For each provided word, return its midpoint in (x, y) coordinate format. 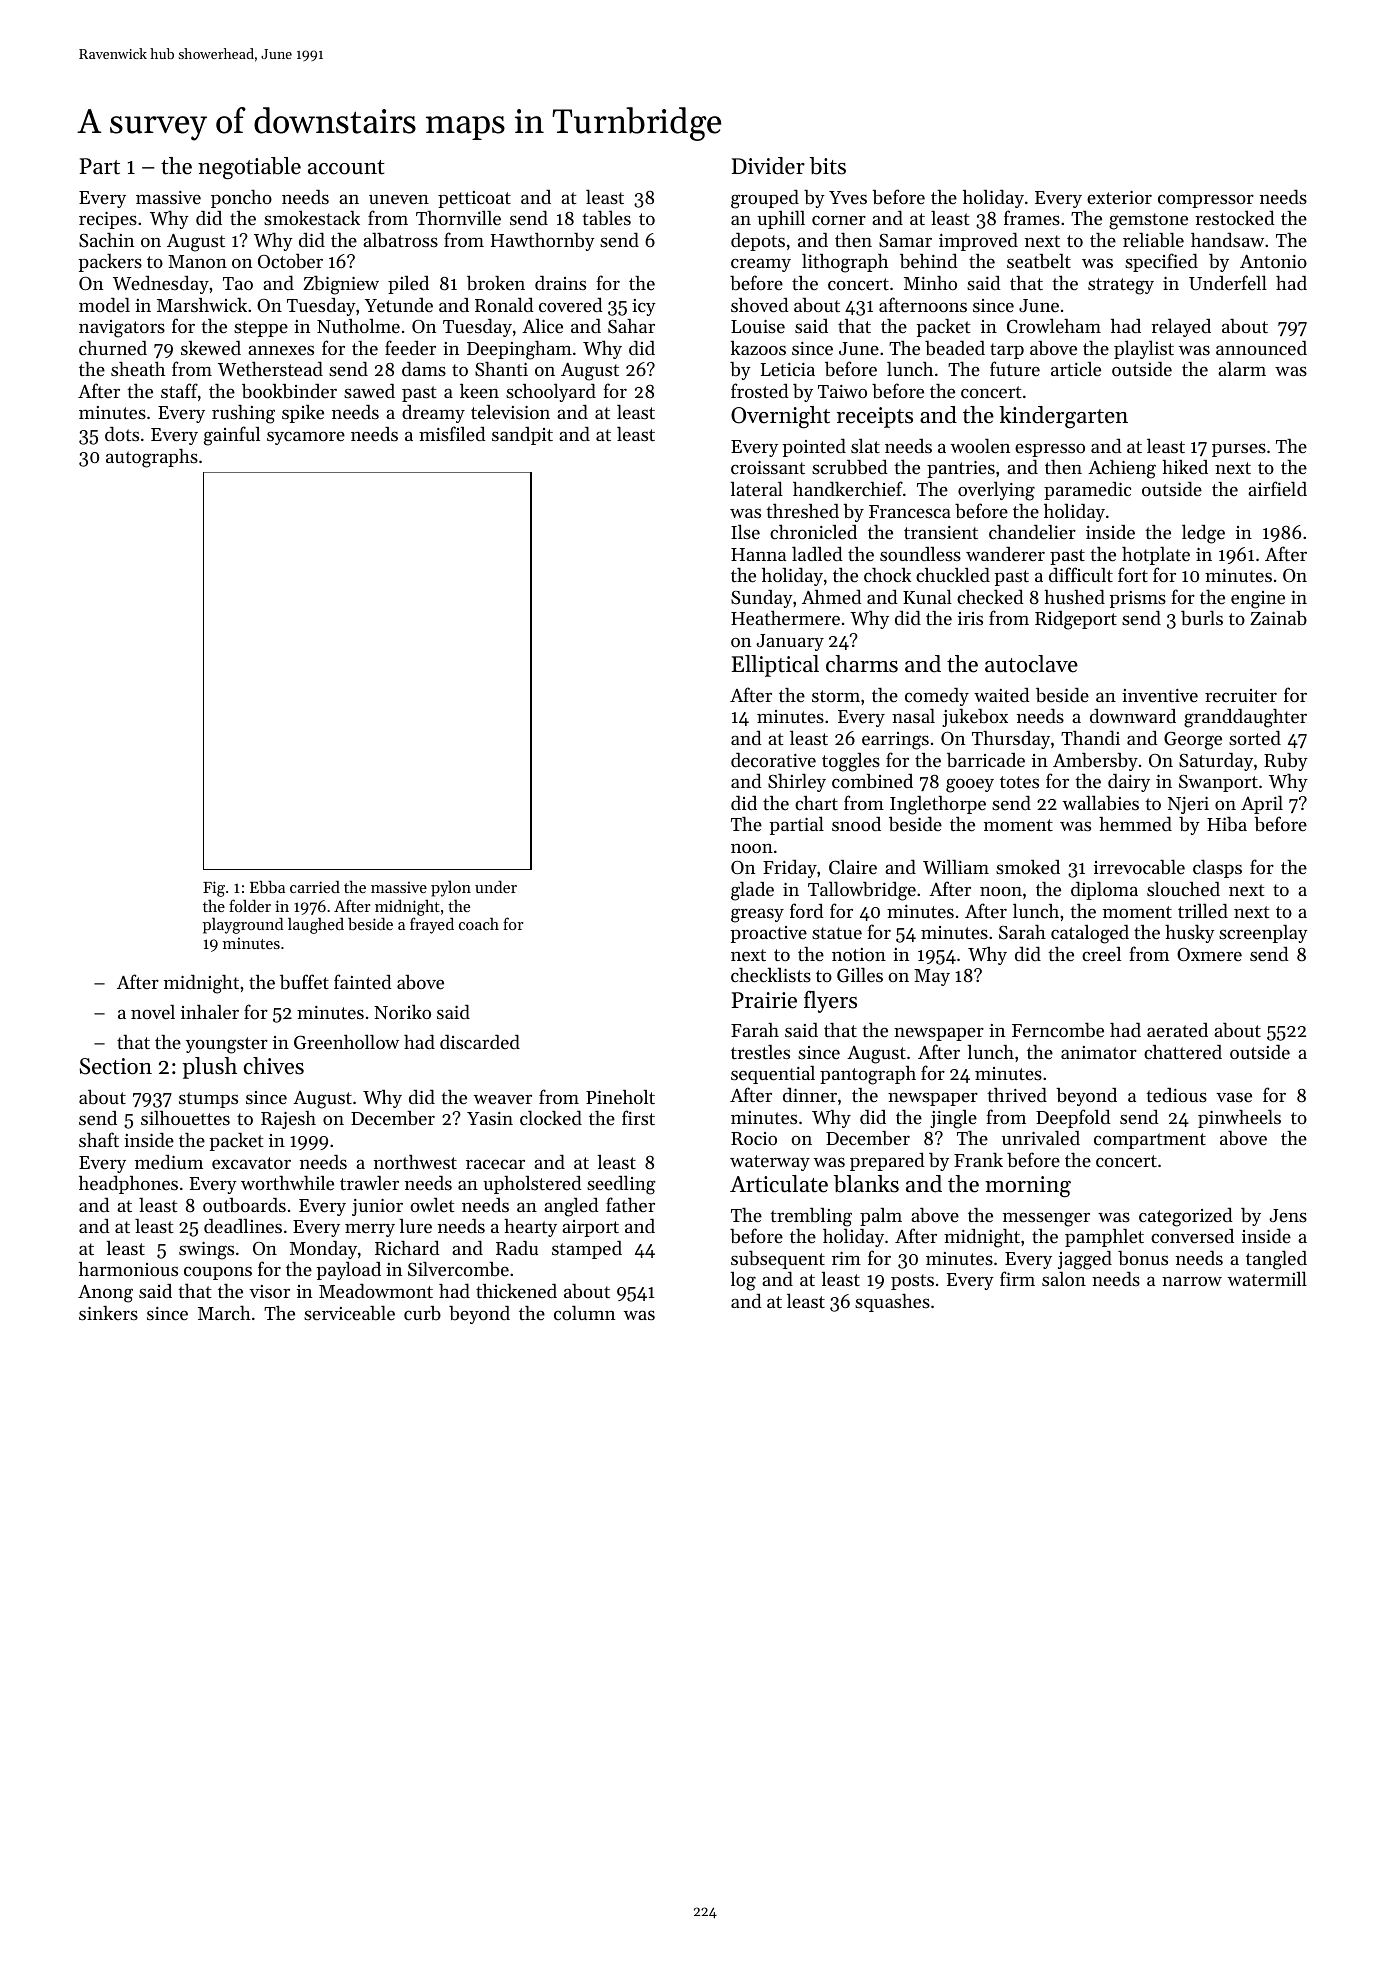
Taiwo (842, 391)
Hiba (1227, 824)
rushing (243, 414)
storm (836, 696)
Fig (214, 889)
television (510, 412)
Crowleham (1054, 325)
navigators (122, 329)
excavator (251, 1163)
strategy (1121, 286)
